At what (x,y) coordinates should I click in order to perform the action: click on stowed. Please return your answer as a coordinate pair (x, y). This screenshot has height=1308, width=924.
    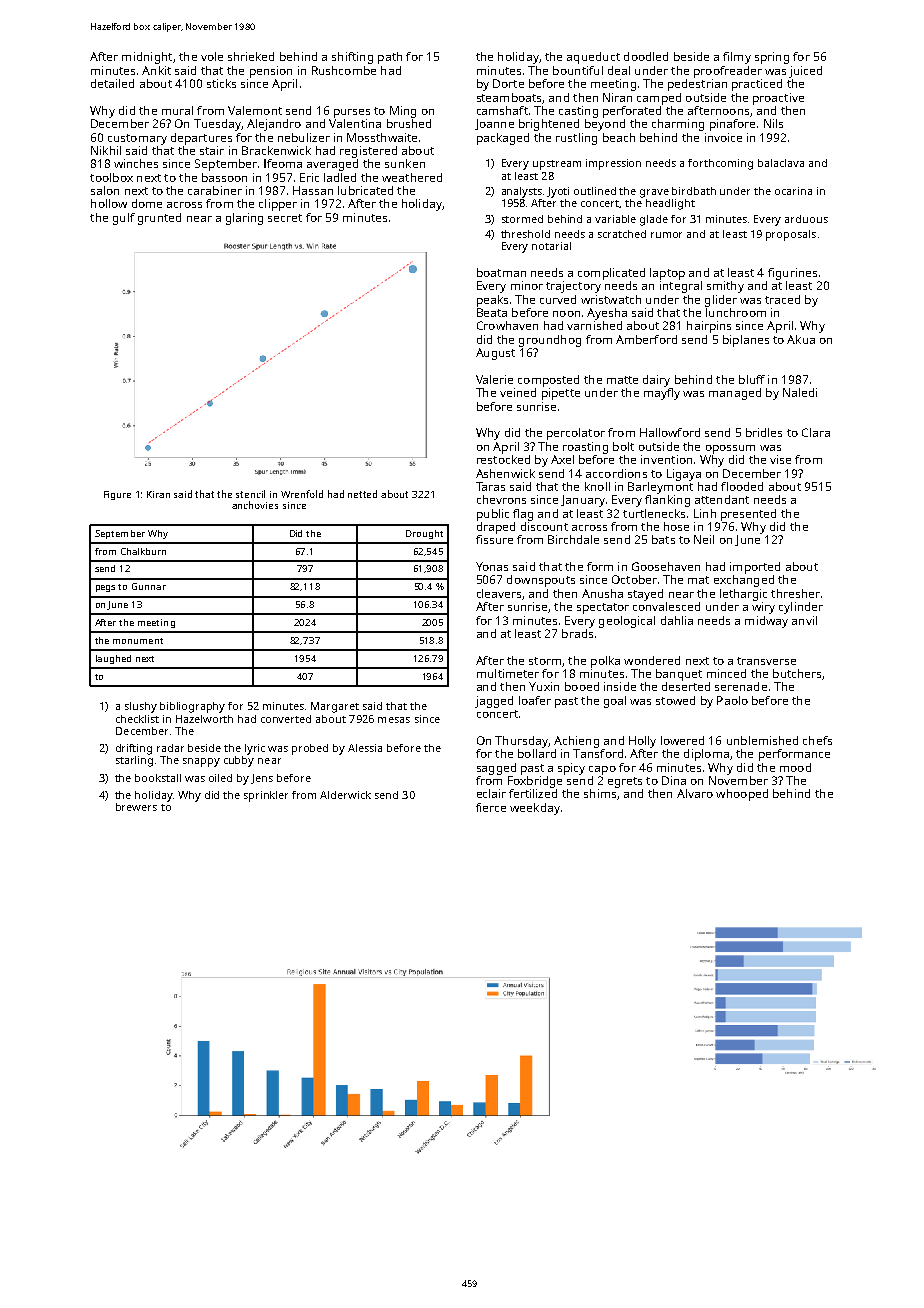
    Looking at the image, I should click on (675, 700).
